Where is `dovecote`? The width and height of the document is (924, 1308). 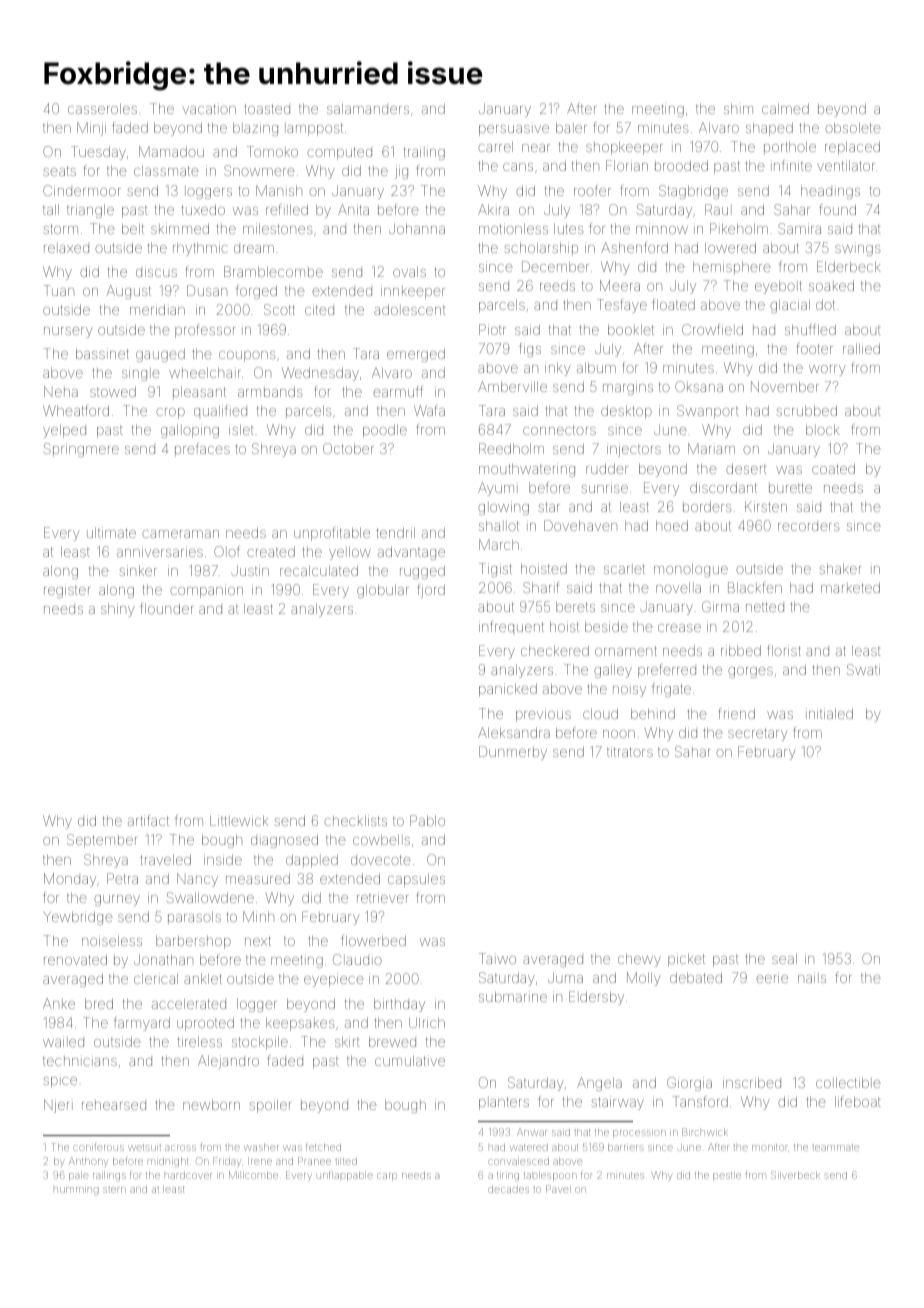
dovecote is located at coordinates (381, 860).
